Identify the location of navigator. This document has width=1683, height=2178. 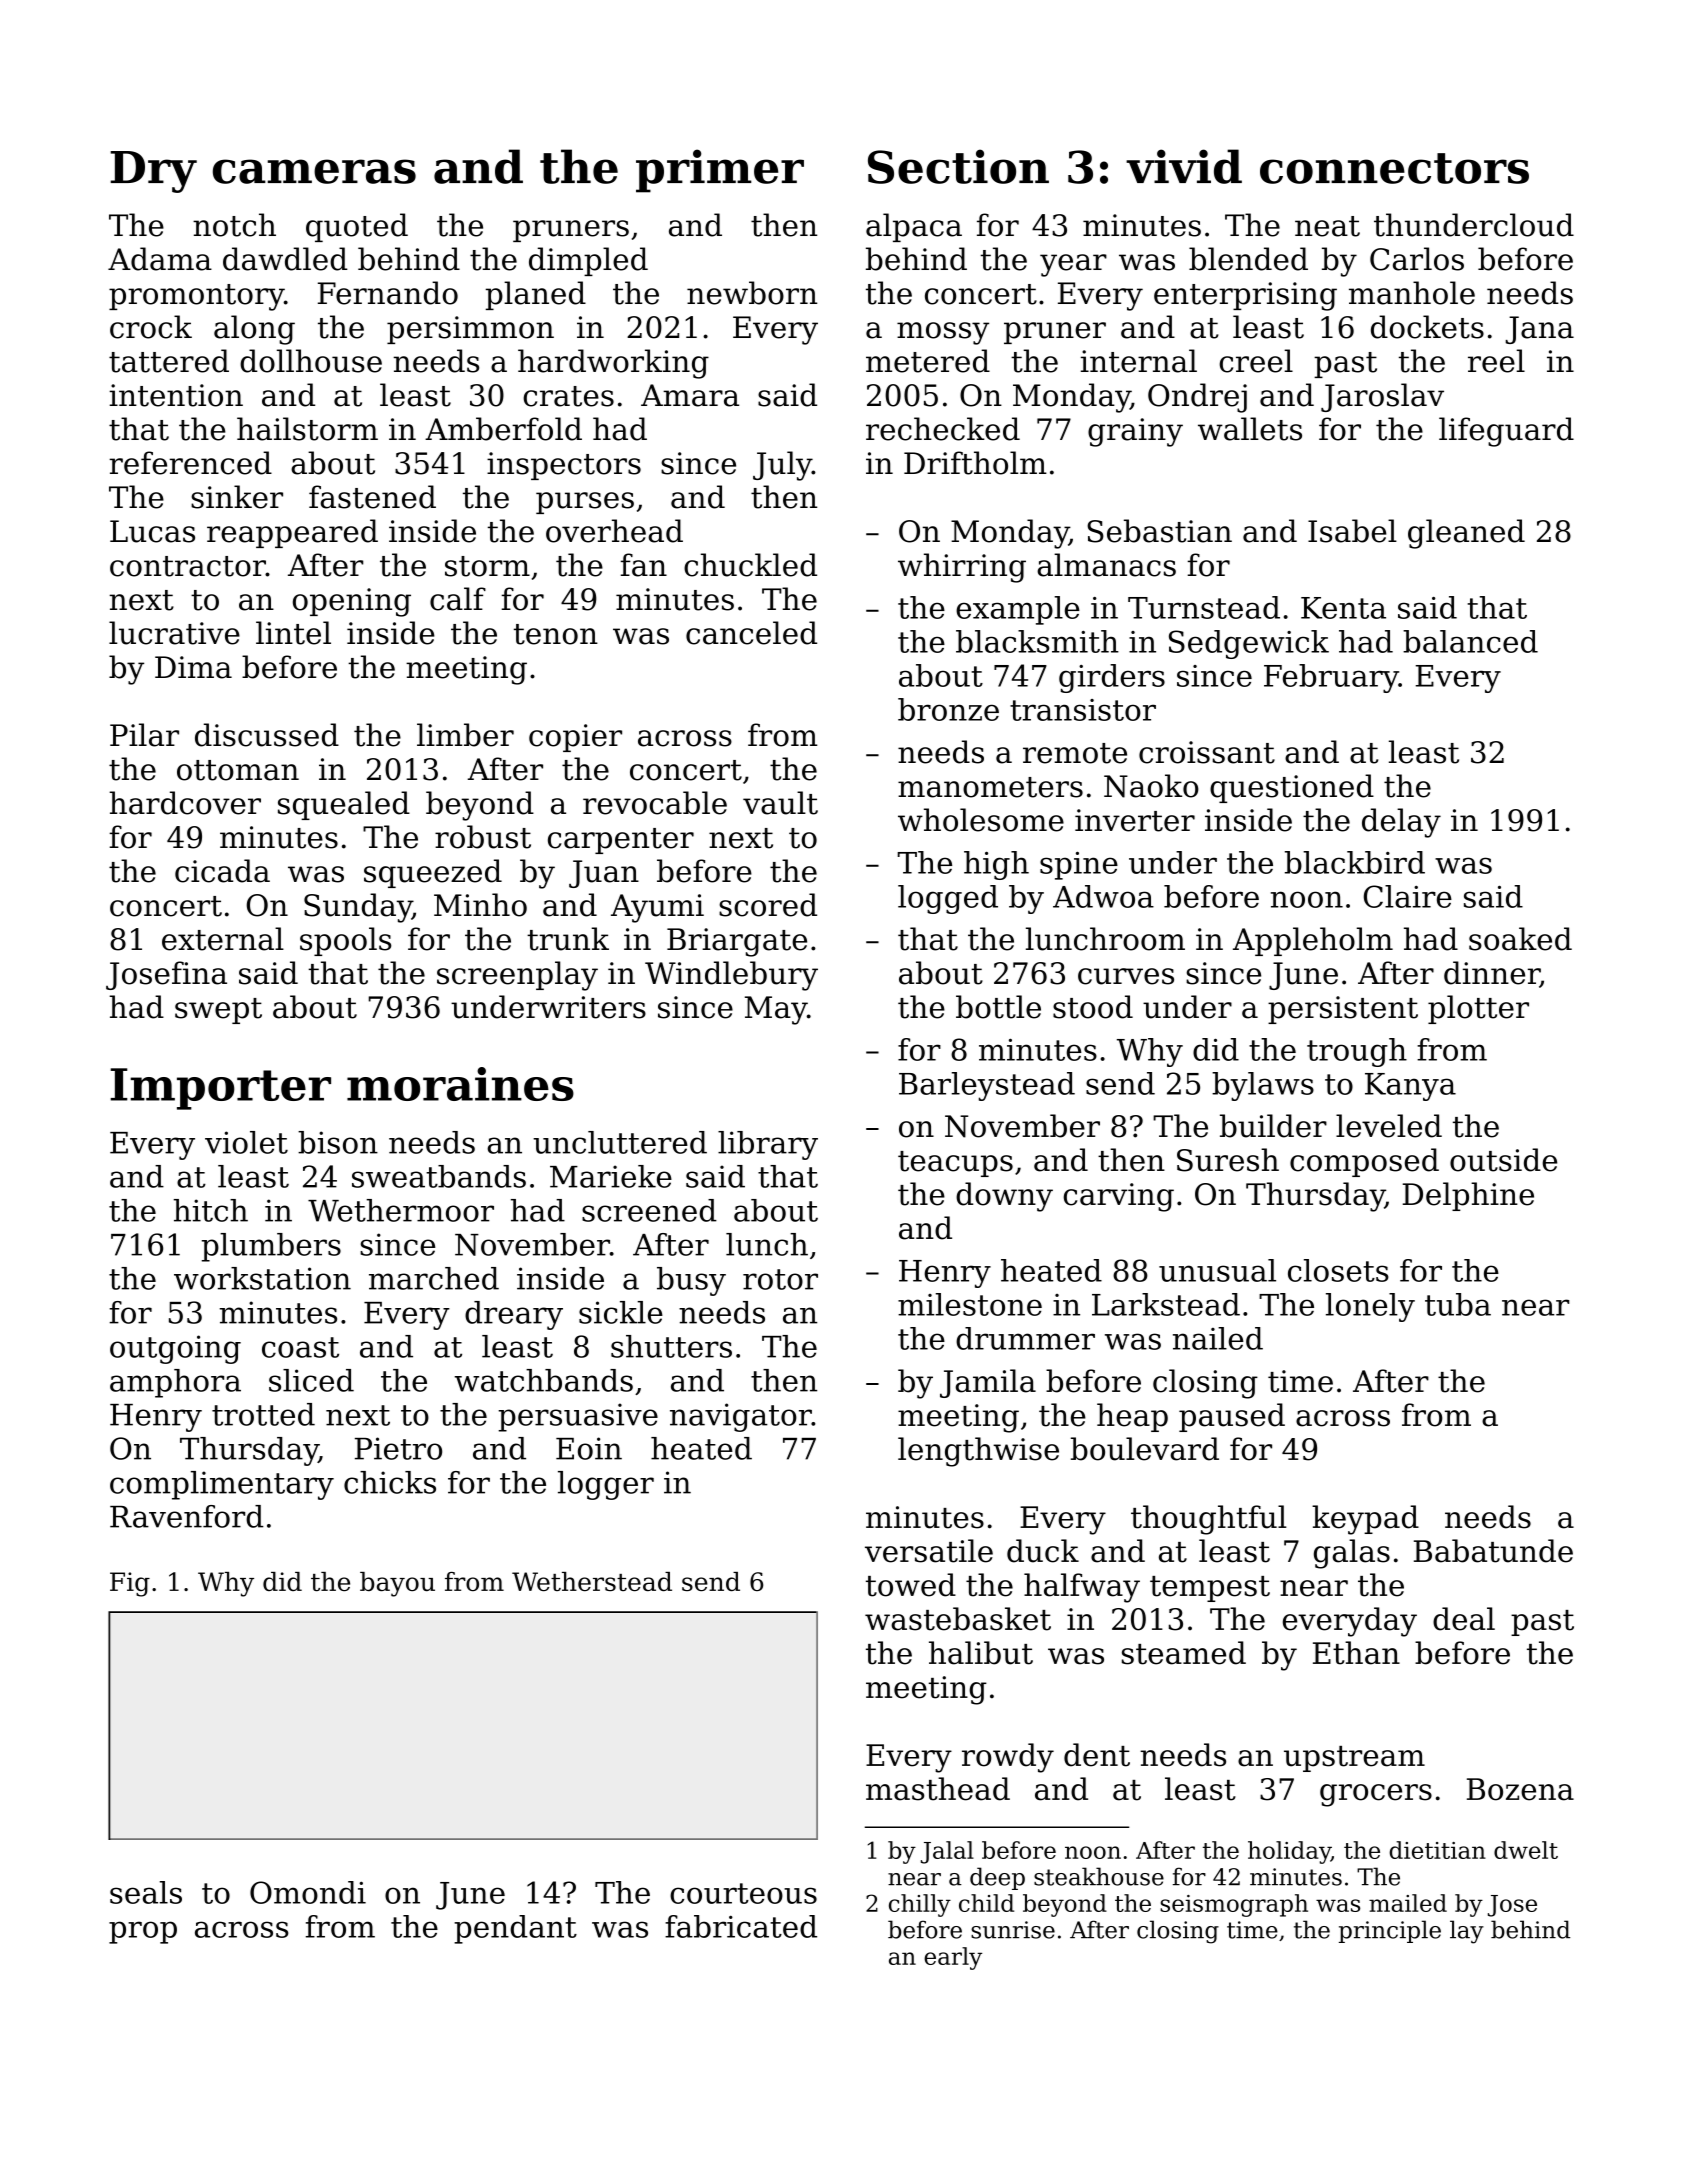
(741, 1417).
